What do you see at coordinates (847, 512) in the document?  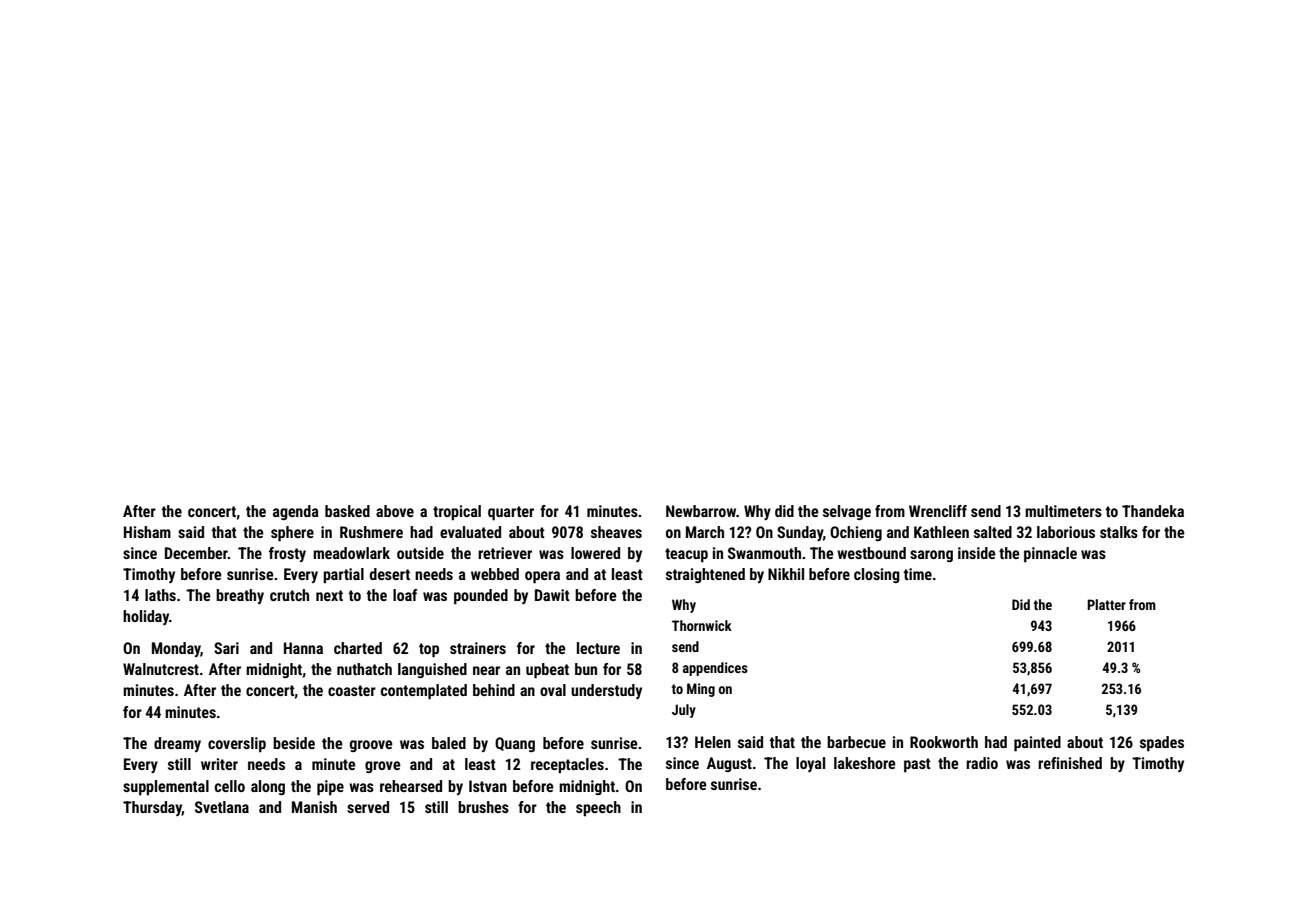 I see `selvage` at bounding box center [847, 512].
